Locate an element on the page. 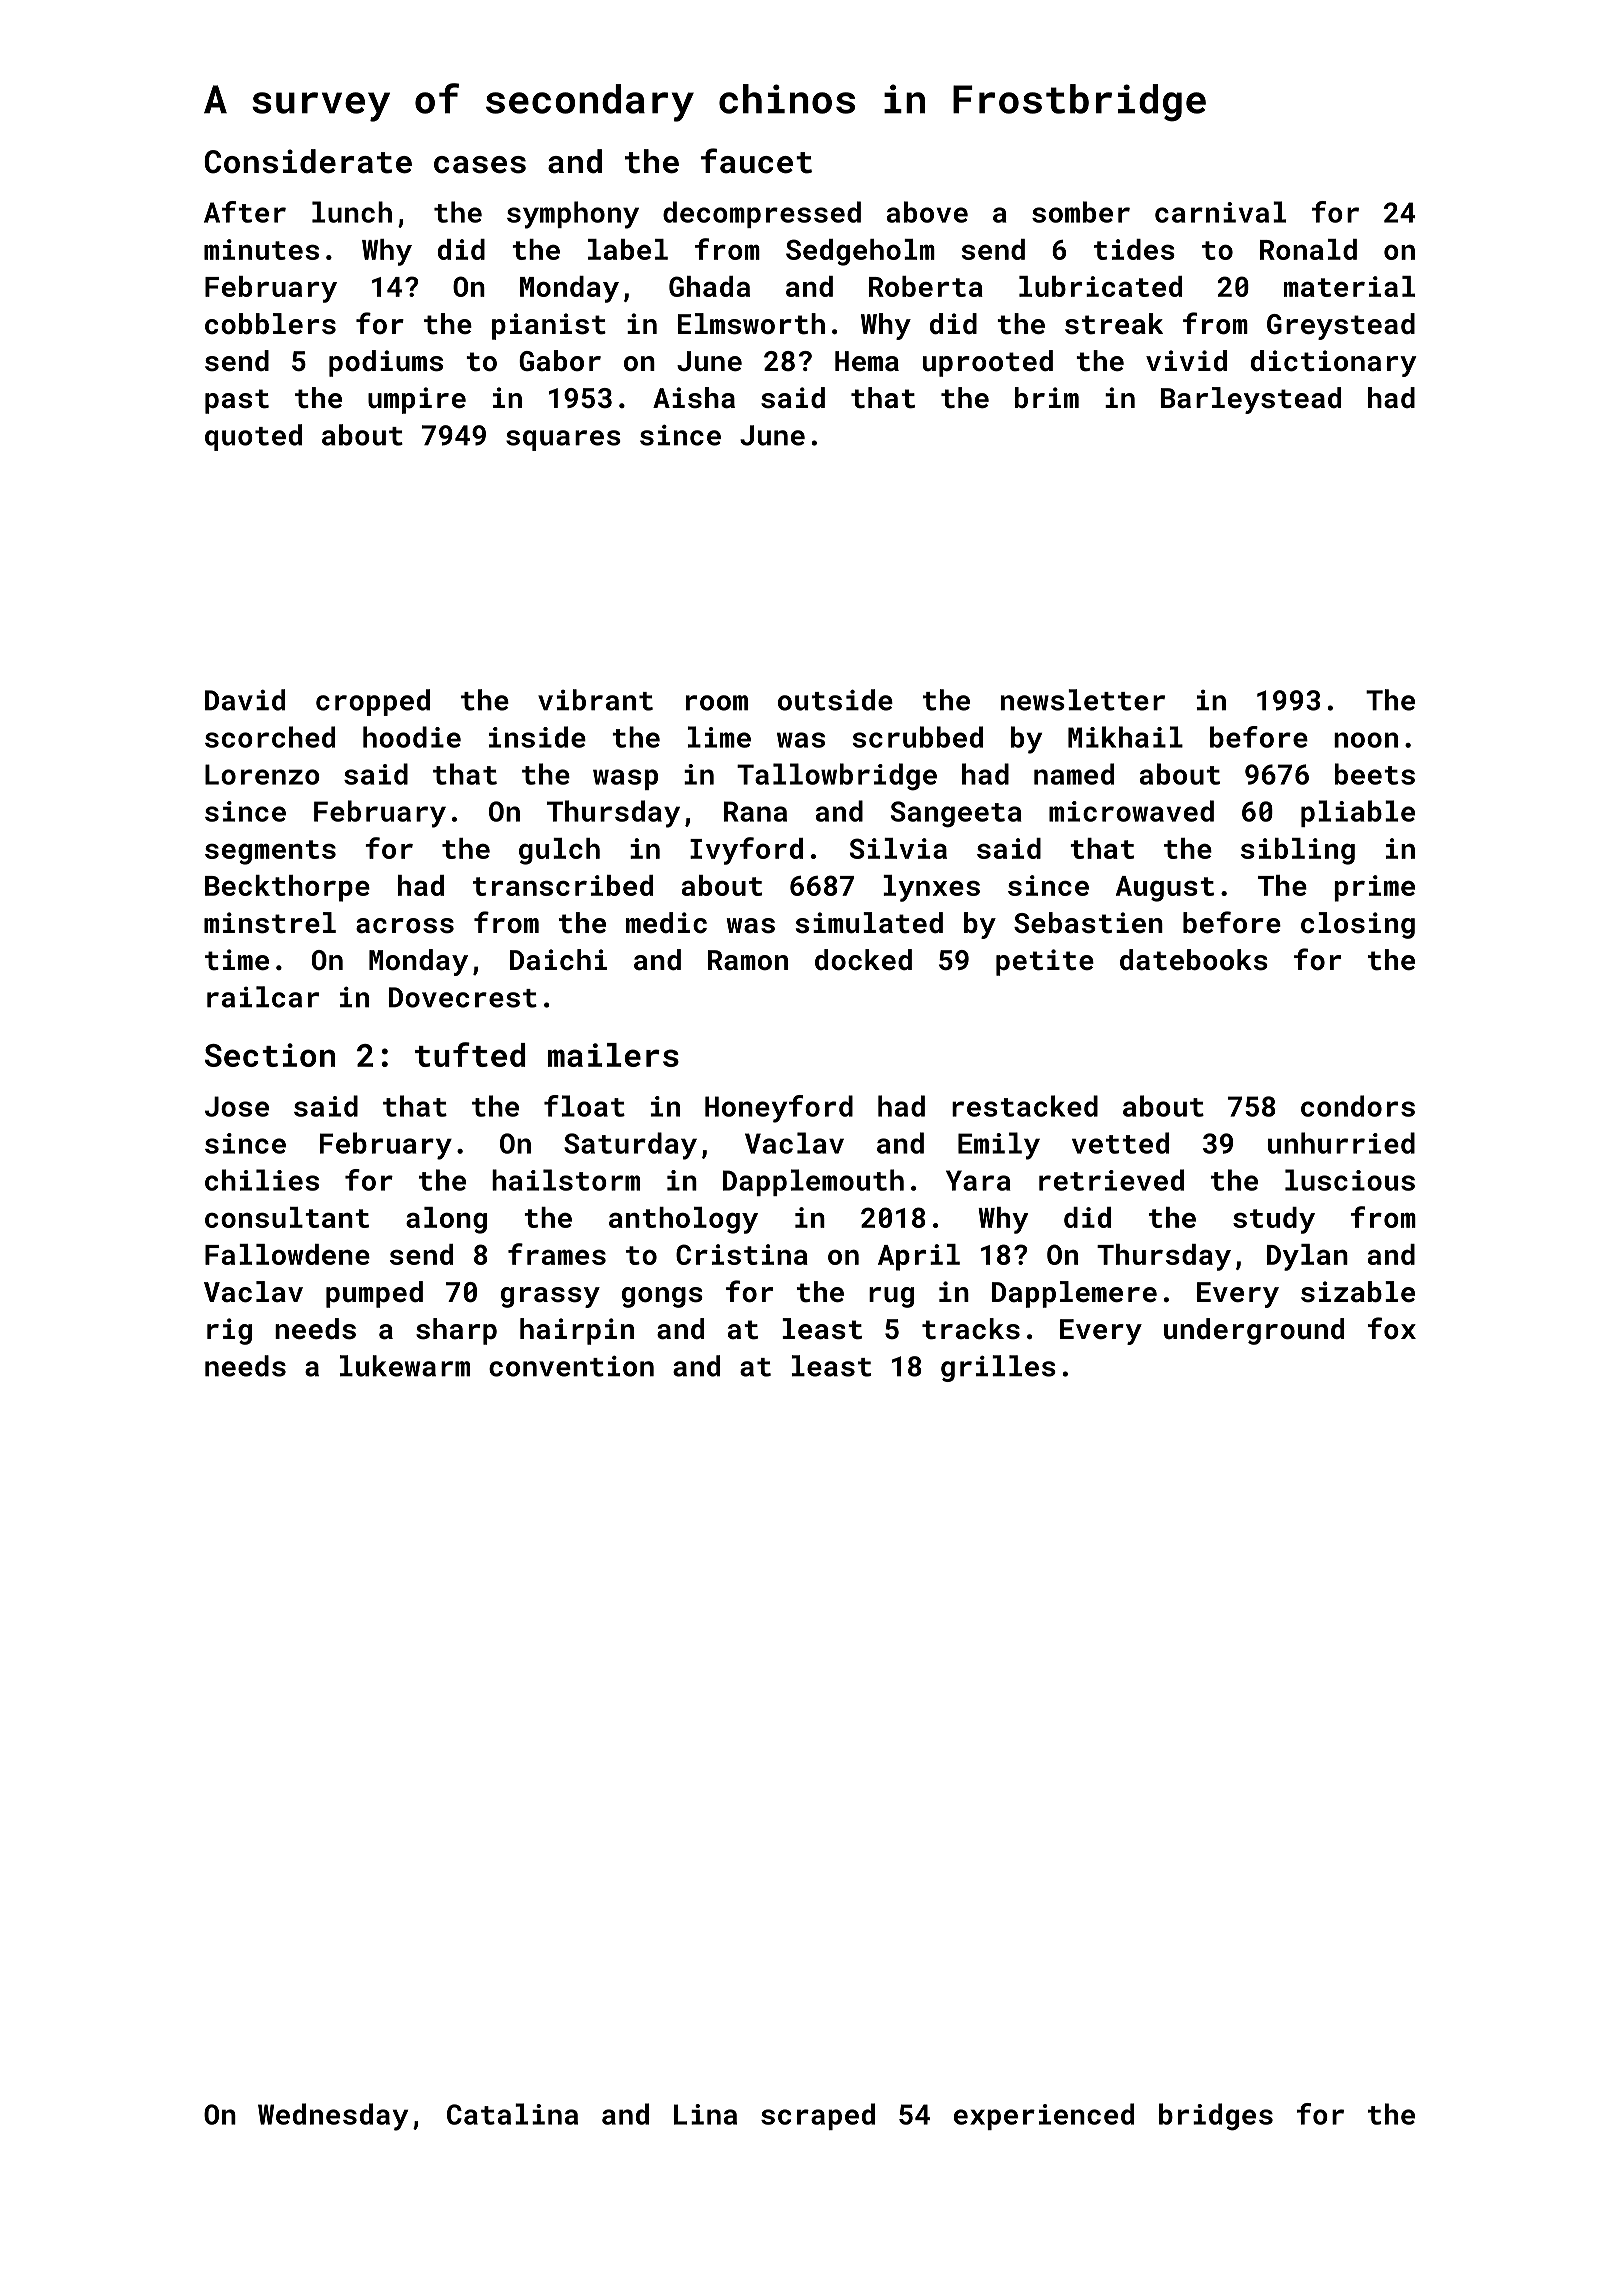 The width and height of the image is (1620, 2292). Considerate is located at coordinates (308, 161).
